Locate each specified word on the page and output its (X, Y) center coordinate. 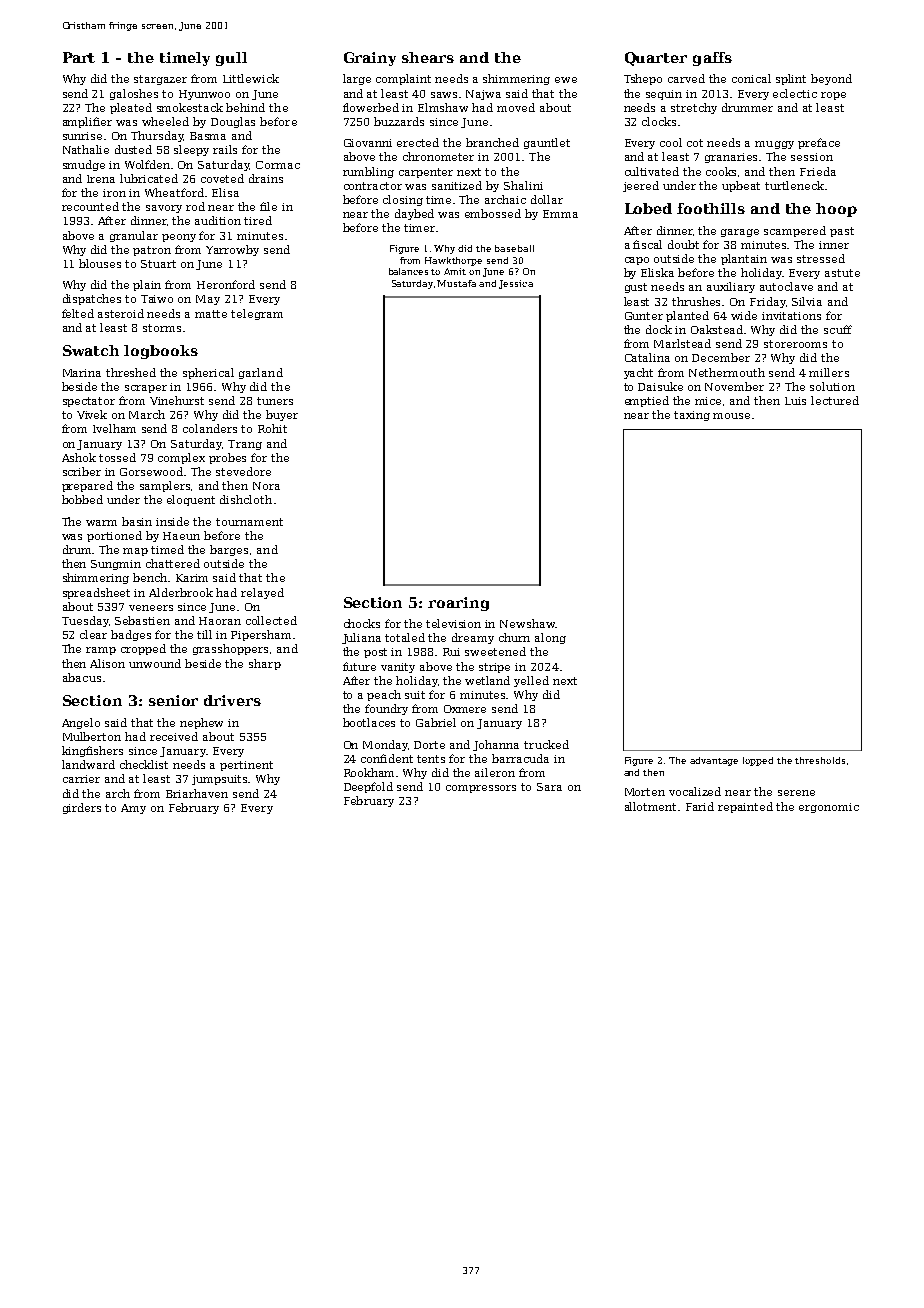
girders (82, 808)
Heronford (226, 284)
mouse (731, 416)
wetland (487, 680)
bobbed (82, 499)
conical (751, 78)
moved (516, 107)
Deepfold (368, 787)
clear (93, 634)
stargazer (160, 80)
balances (408, 271)
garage (740, 233)
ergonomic (829, 808)
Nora (266, 486)
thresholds (820, 760)
